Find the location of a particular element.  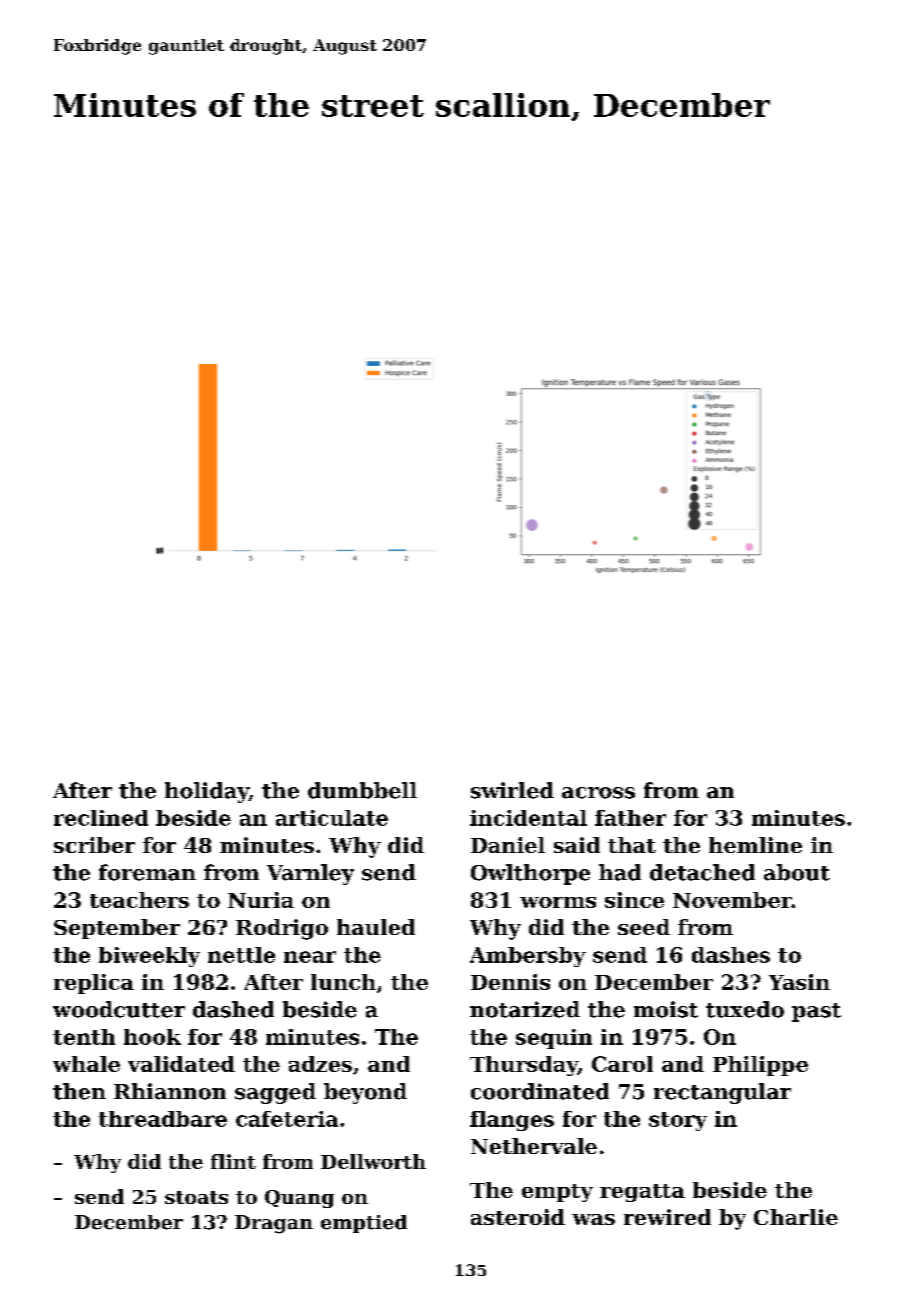

dumbbell is located at coordinates (362, 790).
